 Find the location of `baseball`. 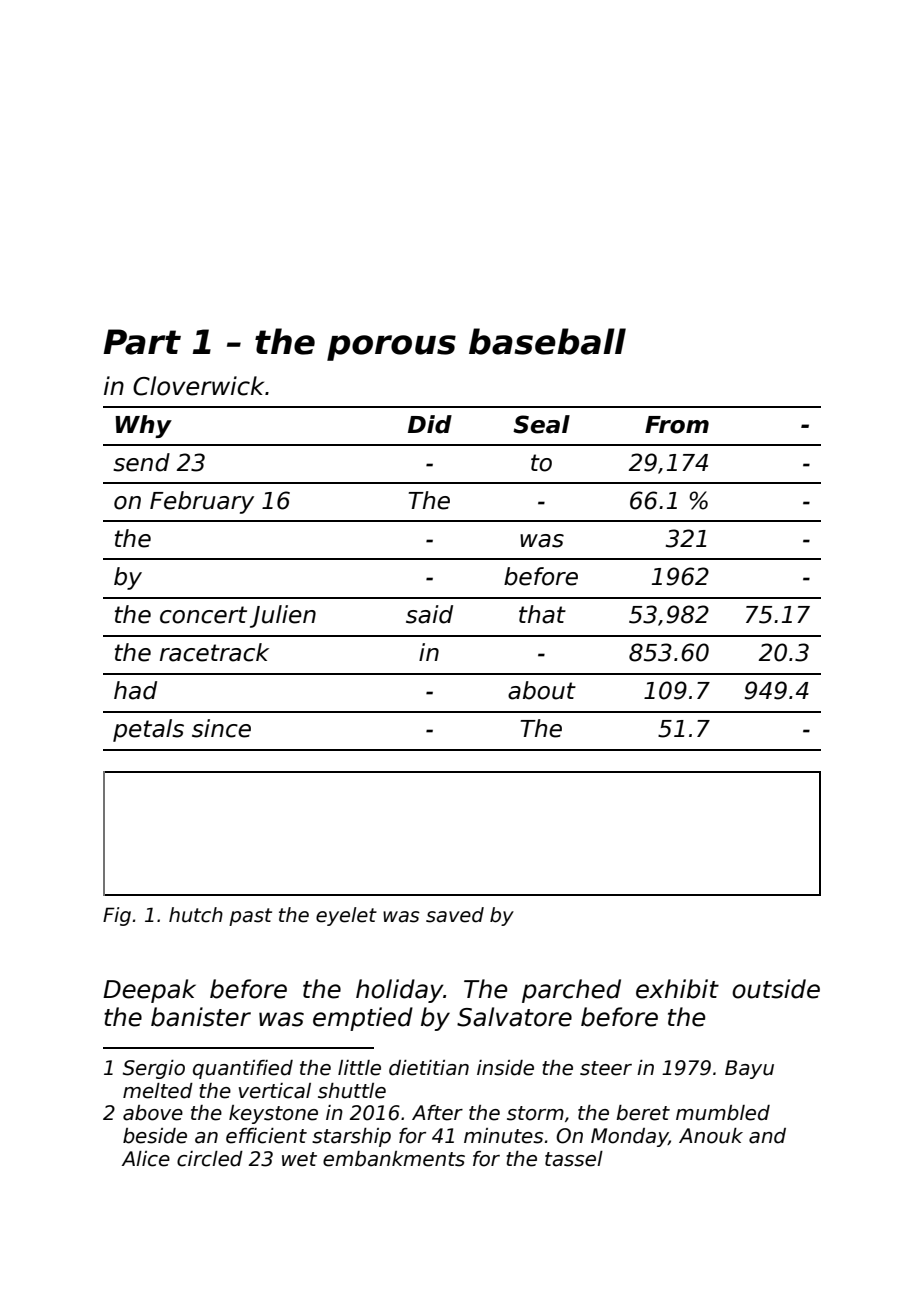

baseball is located at coordinates (547, 341).
